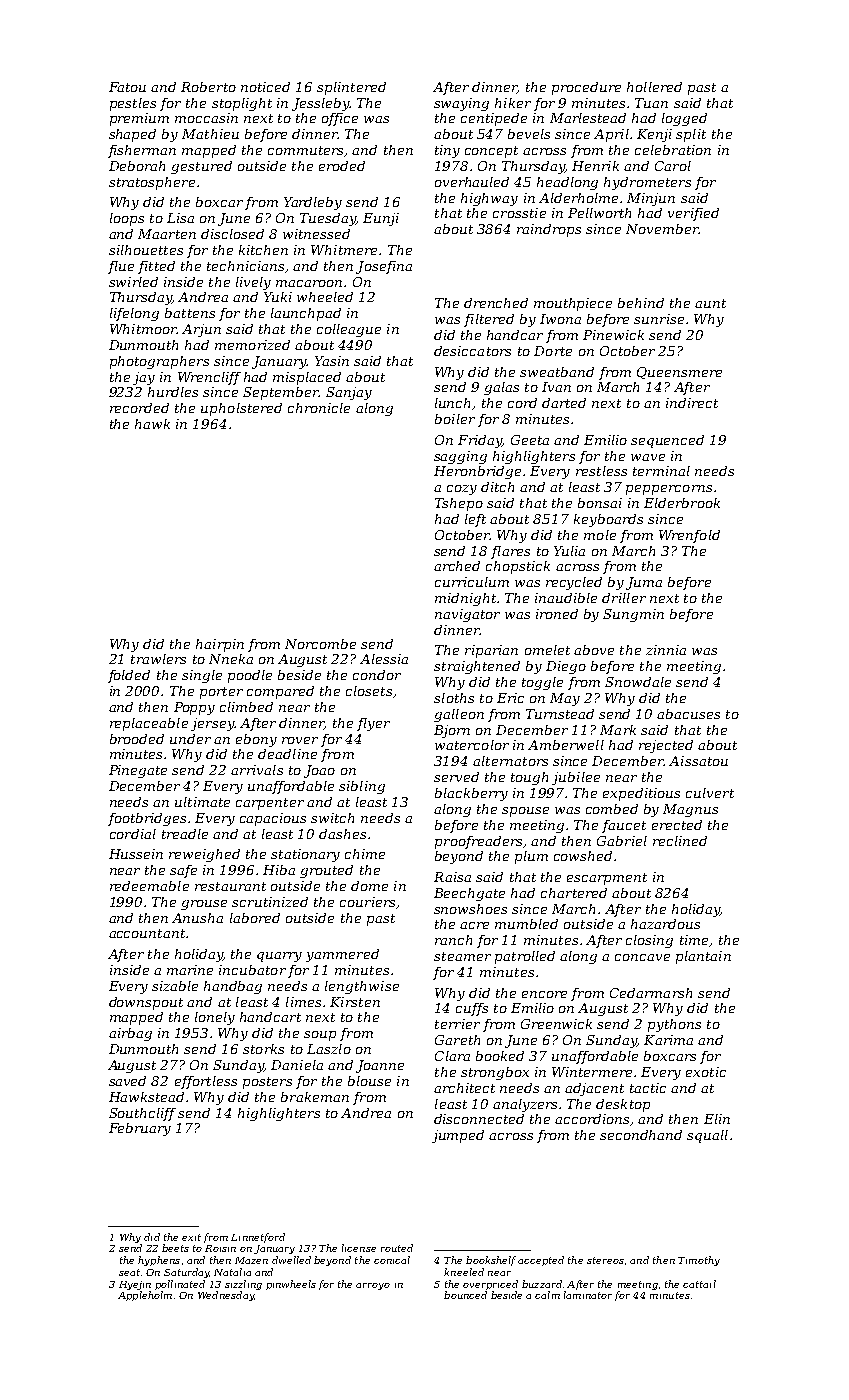 The width and height of the image is (849, 1400). I want to click on Hussein, so click(136, 854).
